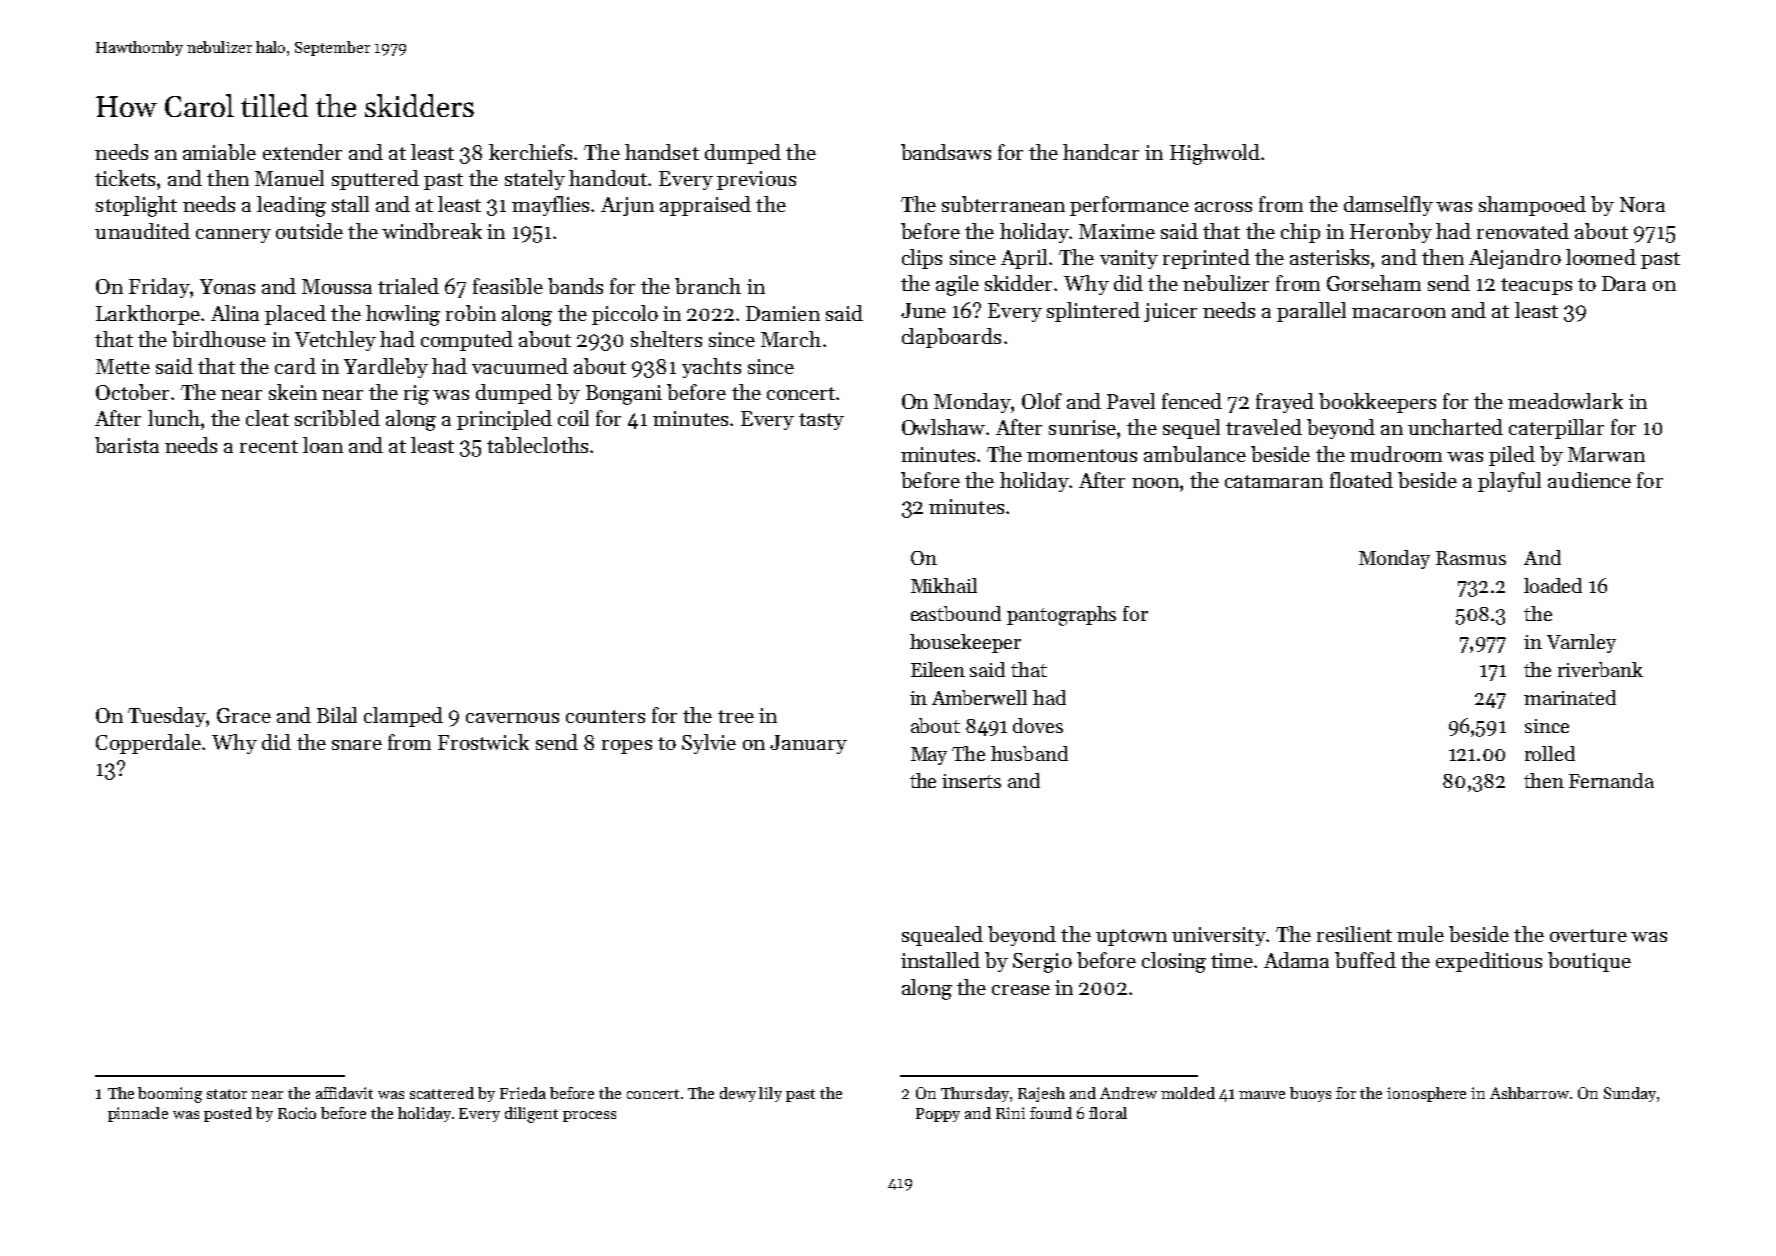  What do you see at coordinates (756, 180) in the image?
I see `previous` at bounding box center [756, 180].
